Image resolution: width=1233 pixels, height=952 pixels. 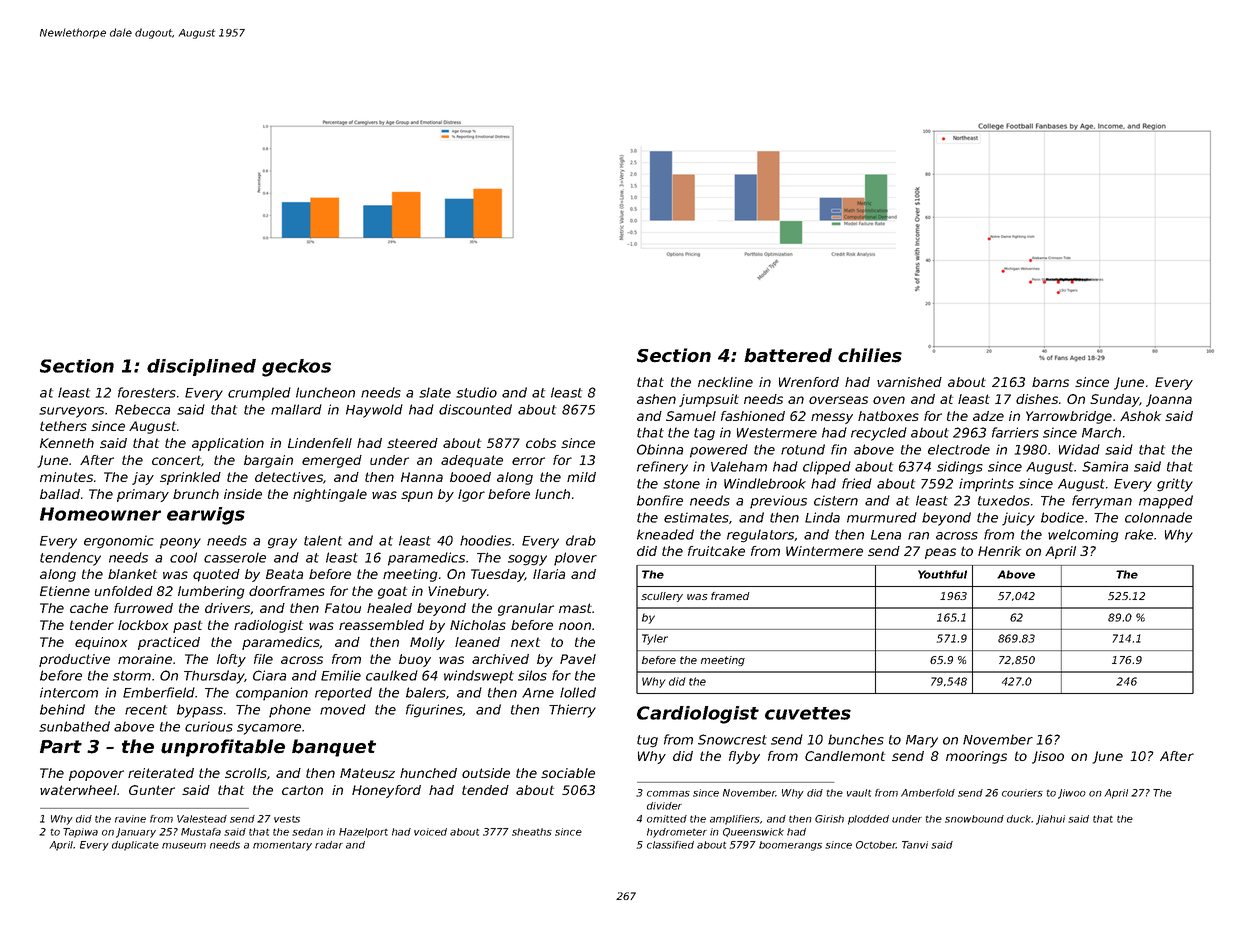 What do you see at coordinates (670, 845) in the image?
I see `classified` at bounding box center [670, 845].
